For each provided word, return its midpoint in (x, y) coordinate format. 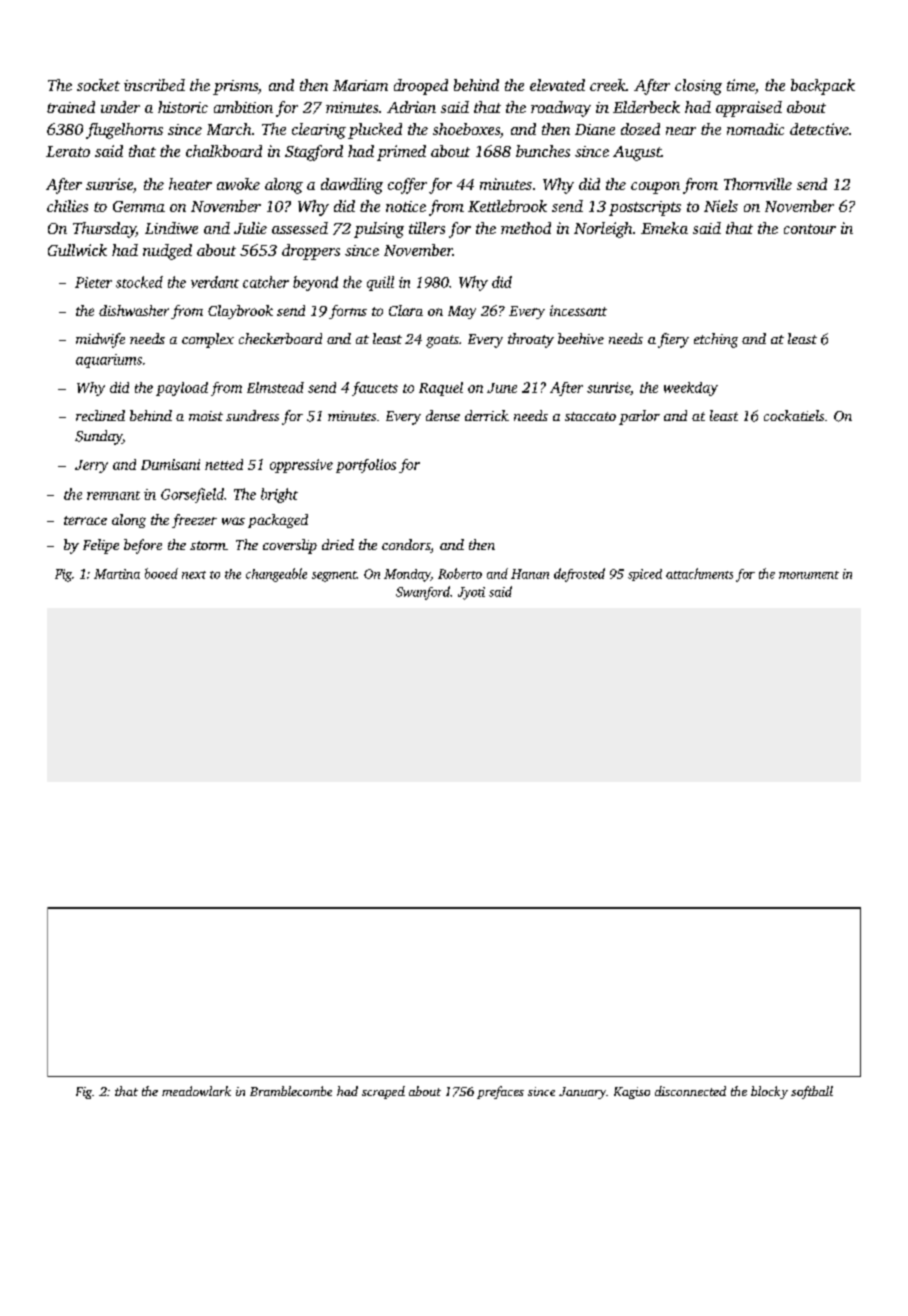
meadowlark (196, 1091)
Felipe (101, 546)
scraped (383, 1092)
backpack (823, 87)
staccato (590, 416)
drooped (421, 87)
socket (98, 85)
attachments (699, 573)
